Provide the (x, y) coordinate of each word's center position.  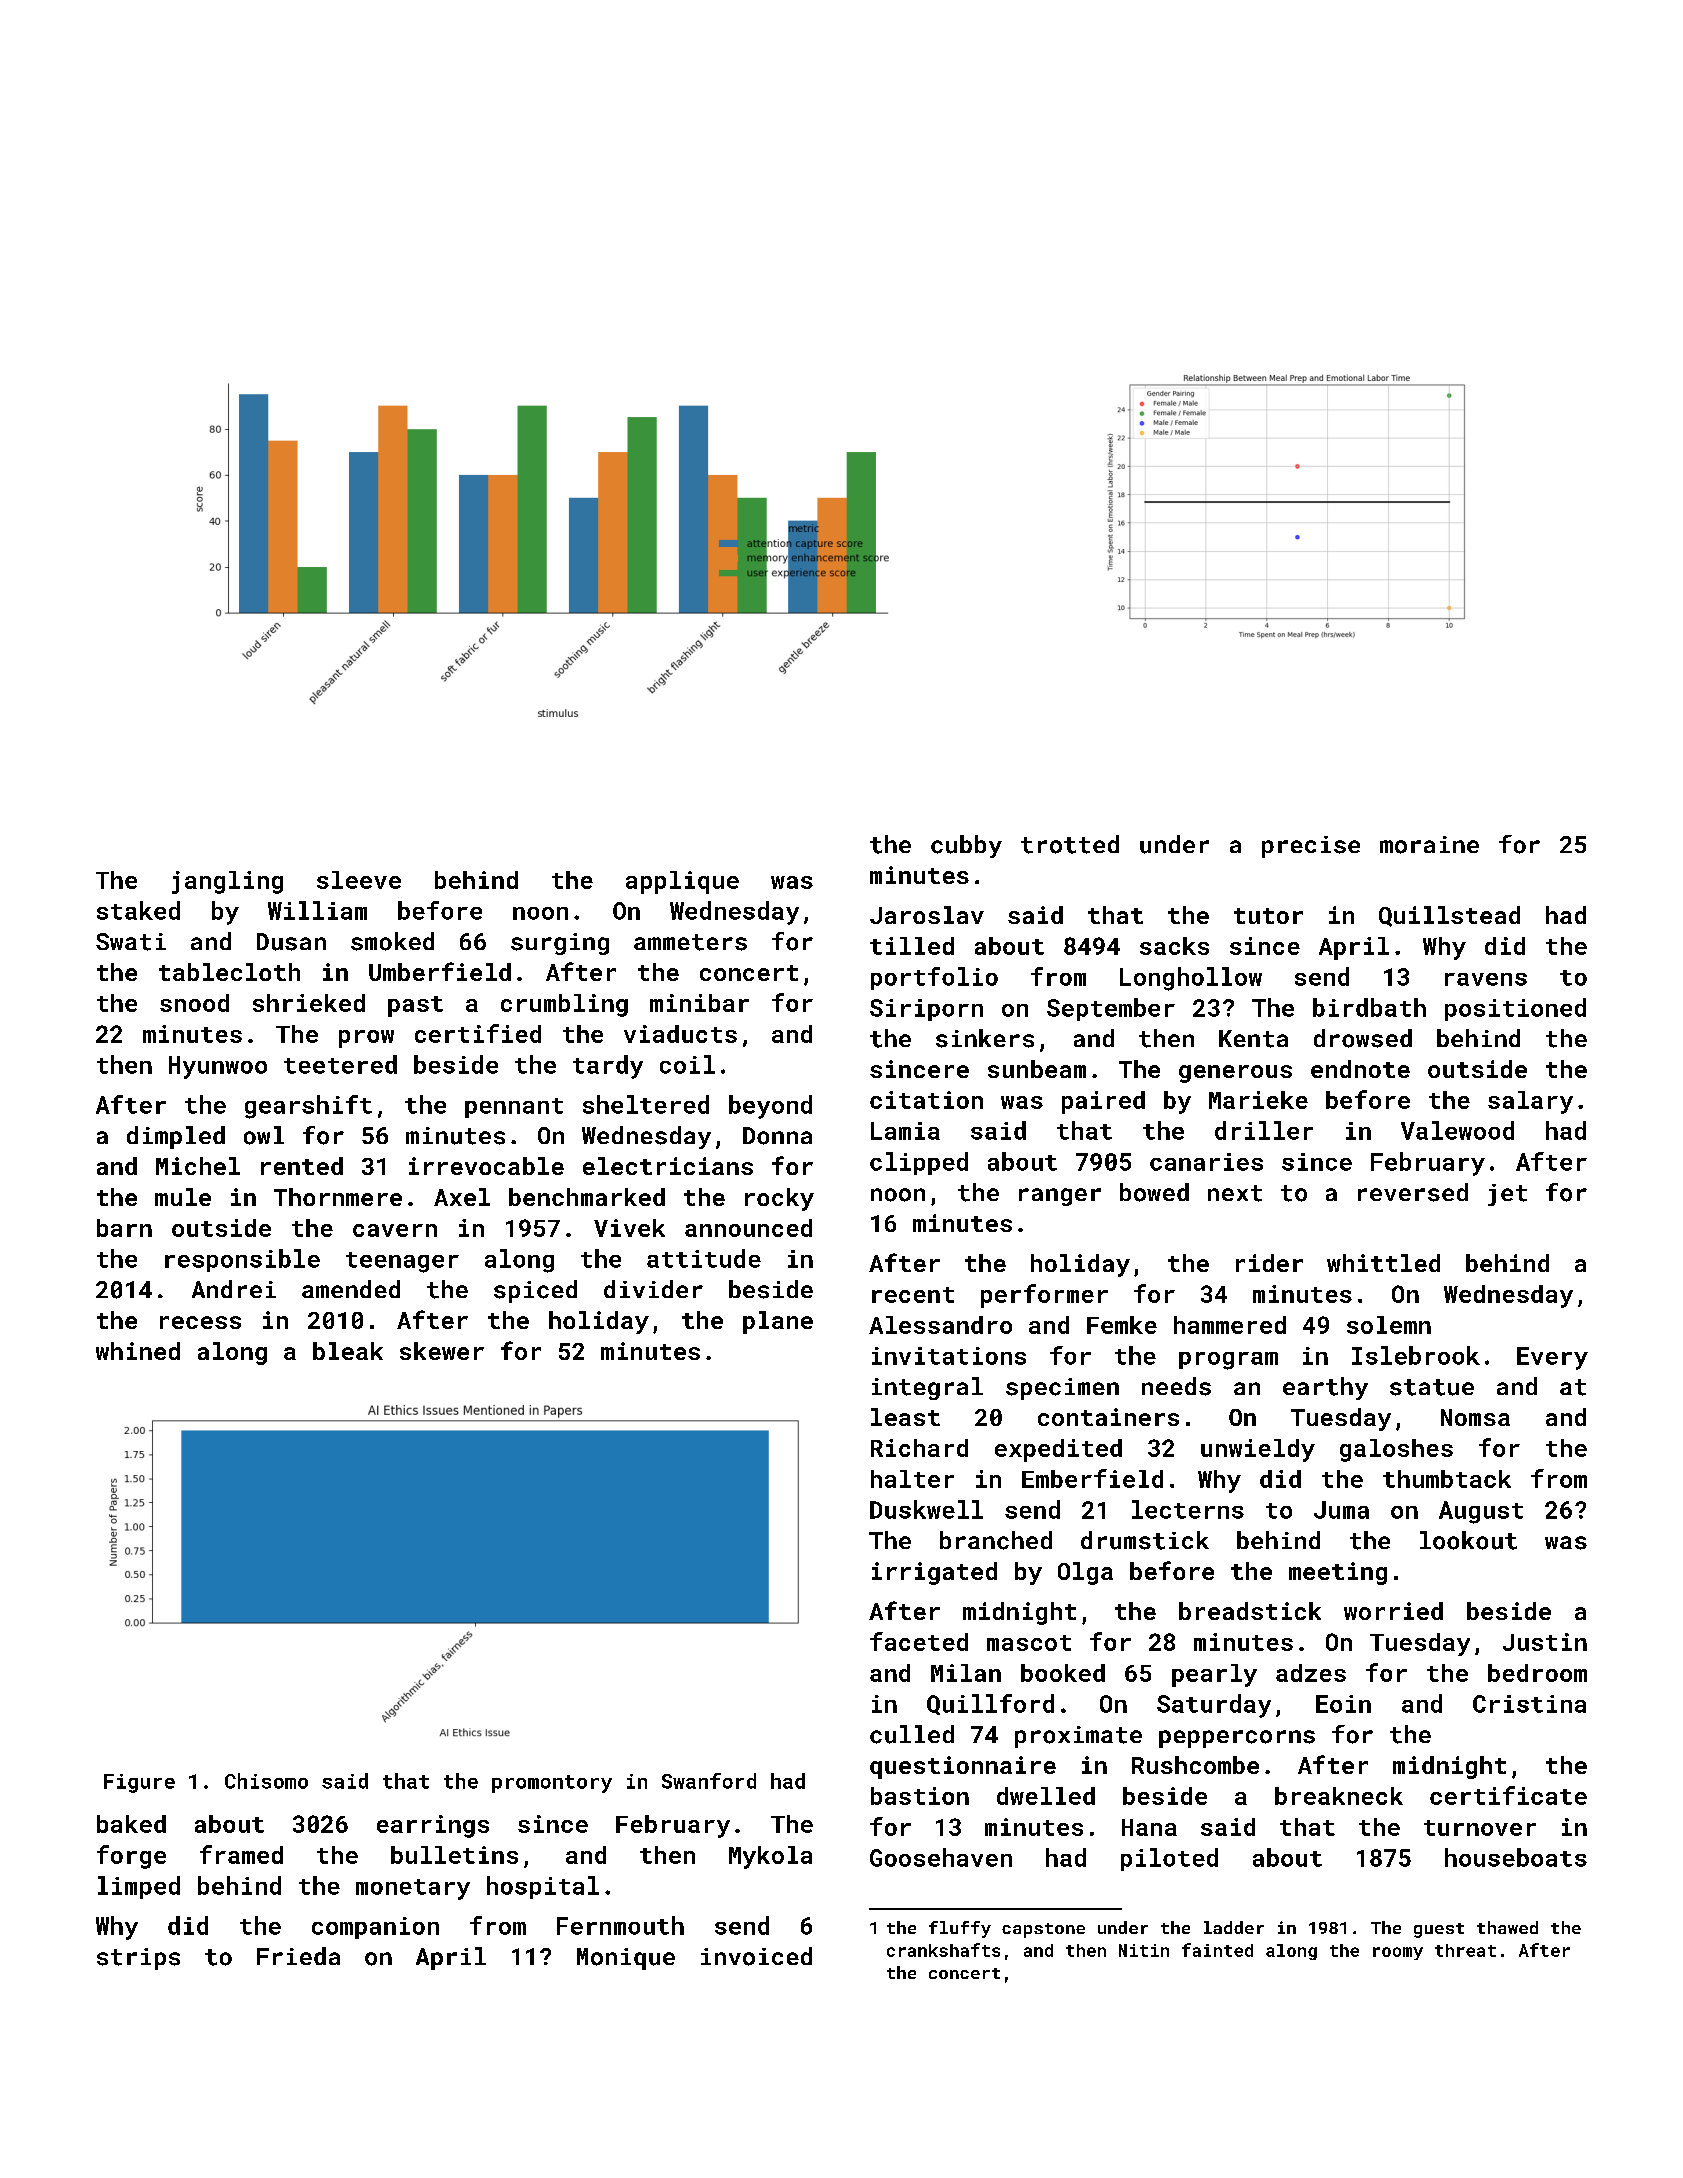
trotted (1070, 844)
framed (241, 1854)
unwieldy (1258, 1450)
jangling (227, 882)
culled (912, 1734)
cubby (966, 846)
